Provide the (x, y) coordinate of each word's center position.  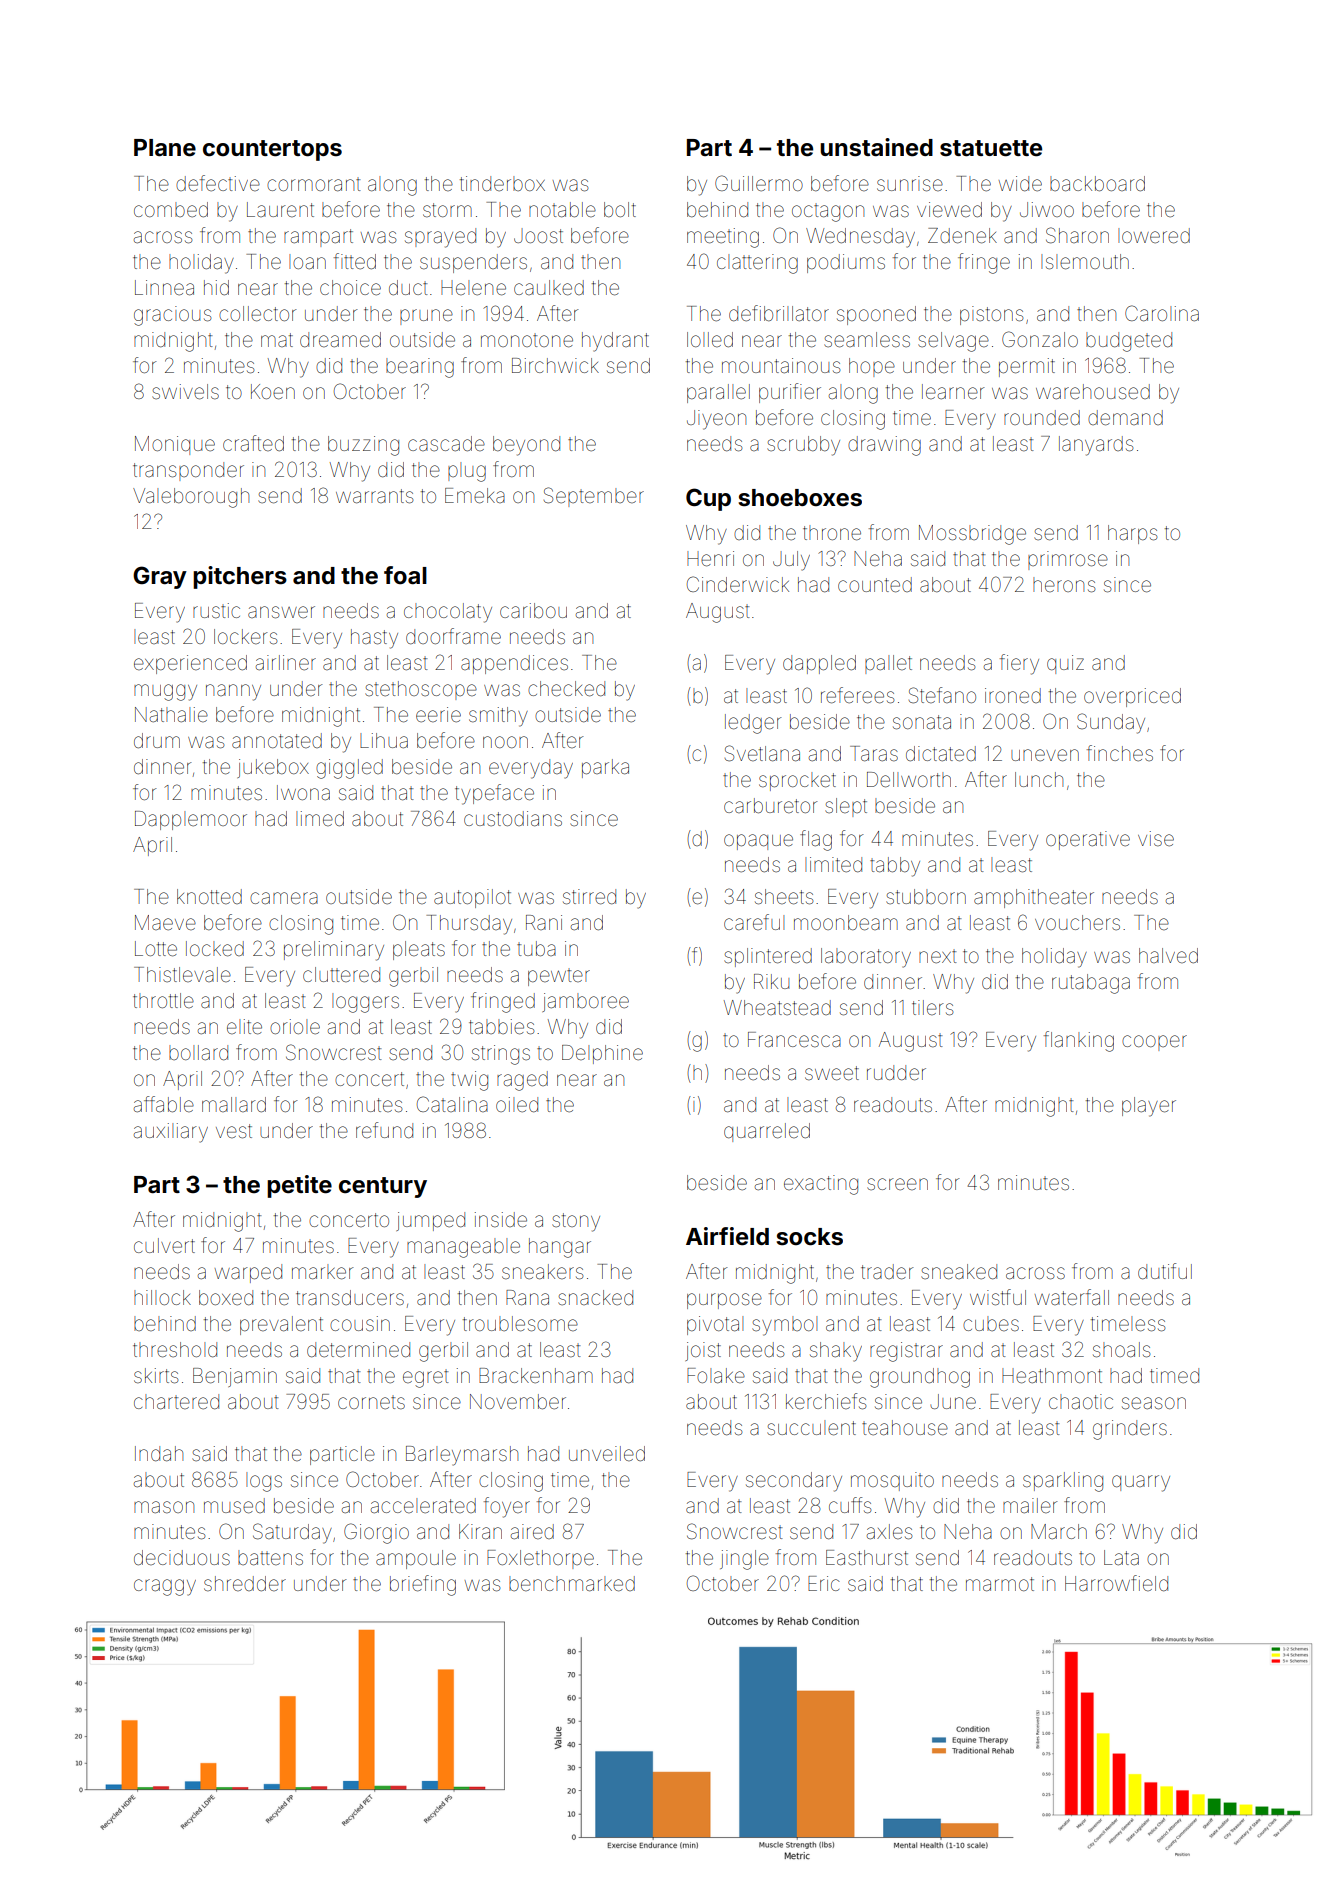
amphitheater (1034, 898)
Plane (165, 148)
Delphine (602, 1054)
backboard (1097, 183)
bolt (620, 209)
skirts (156, 1376)
